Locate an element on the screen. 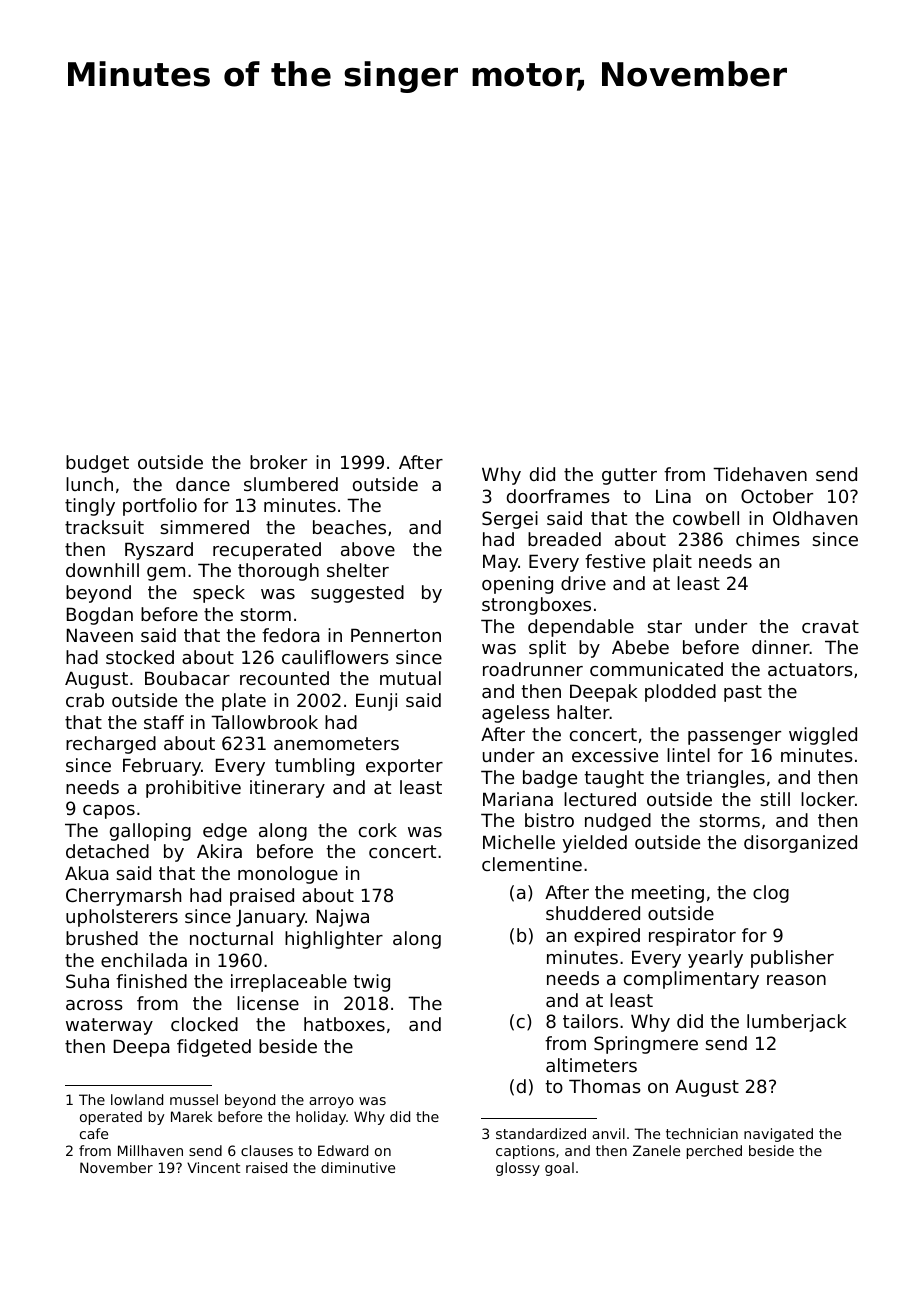 This screenshot has width=924, height=1311. standardized is located at coordinates (541, 1133).
